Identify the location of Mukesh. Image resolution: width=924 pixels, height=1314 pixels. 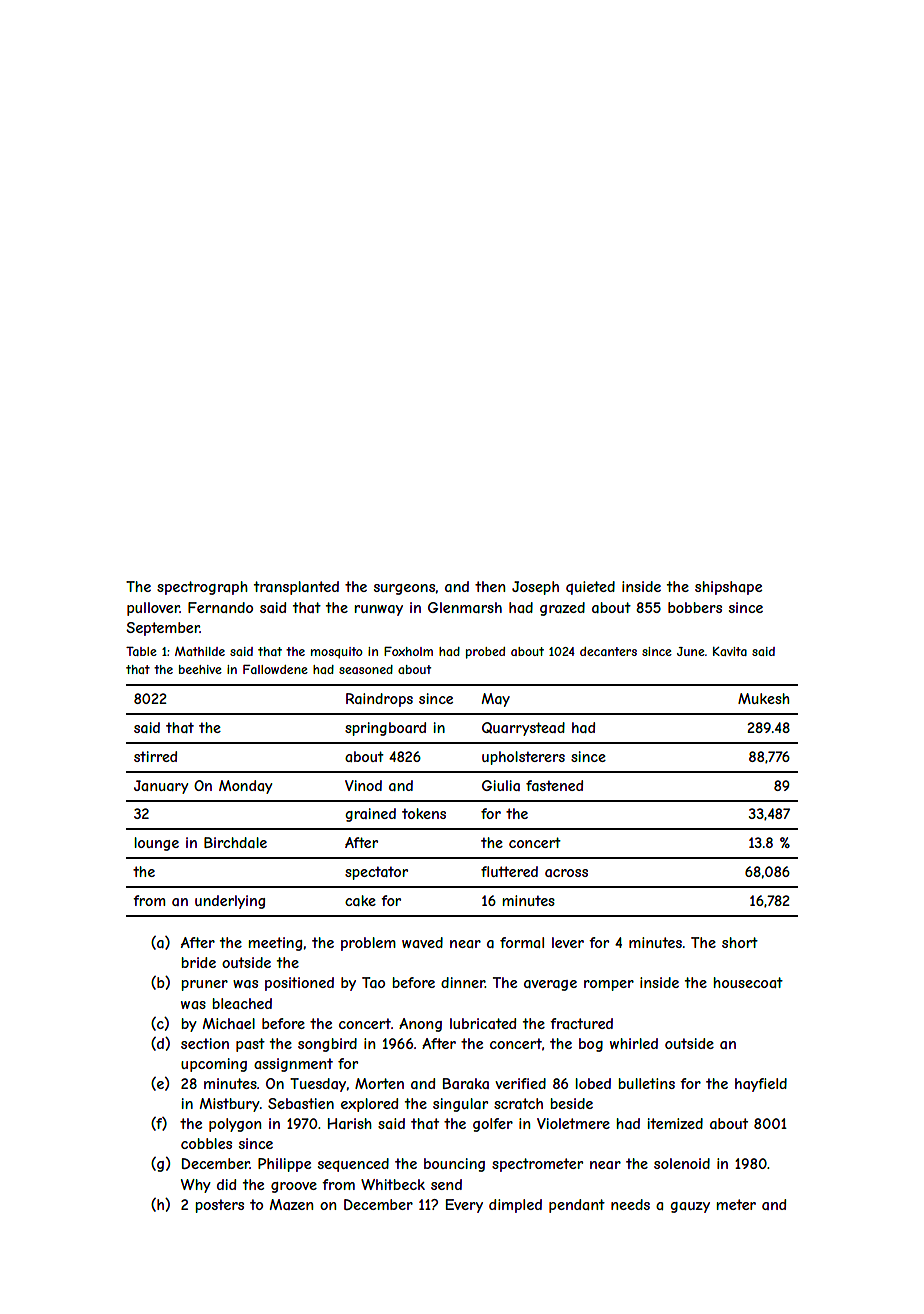
(764, 698).
